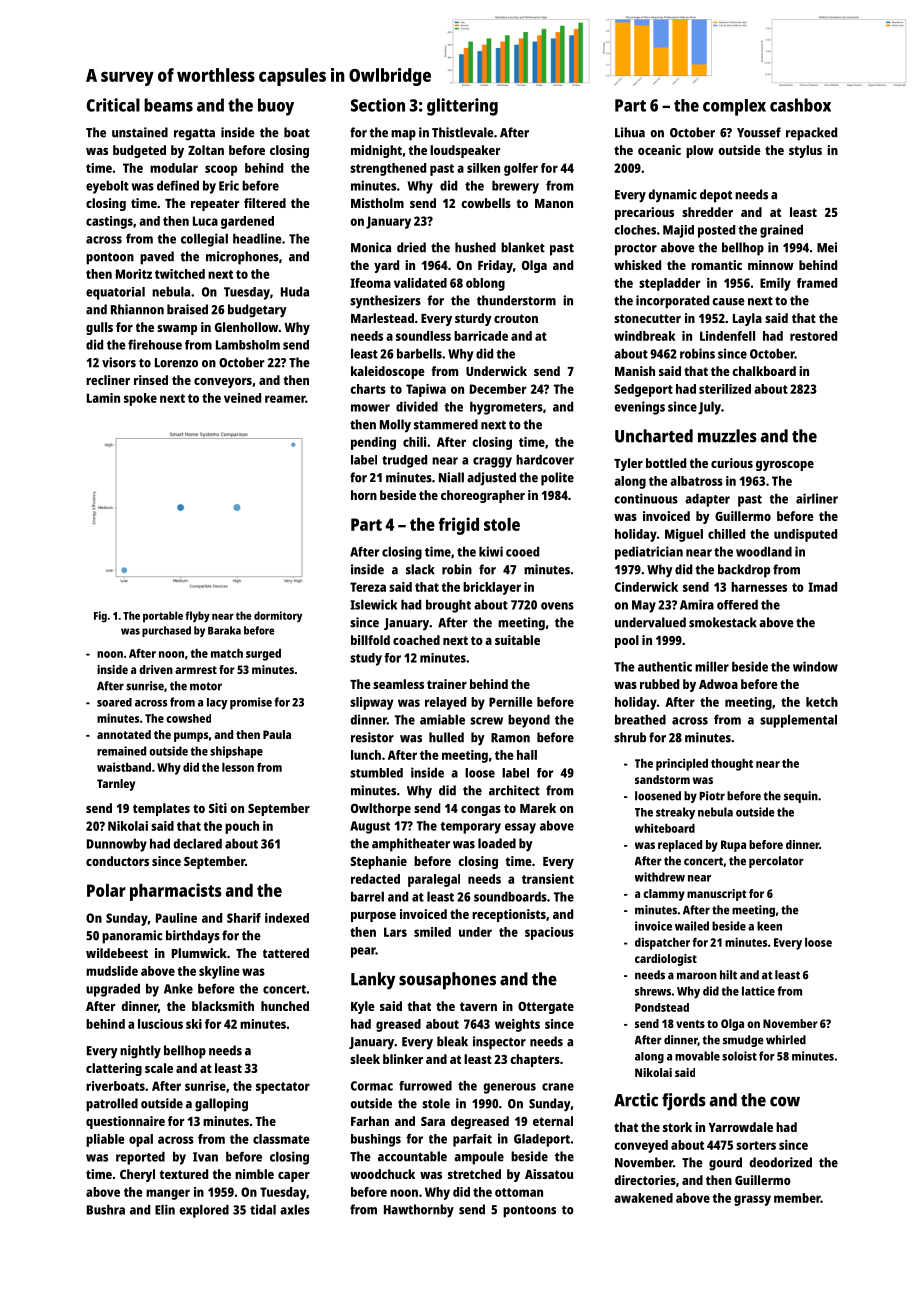 The height and width of the screenshot is (1308, 924). What do you see at coordinates (462, 107) in the screenshot?
I see `glittering` at bounding box center [462, 107].
